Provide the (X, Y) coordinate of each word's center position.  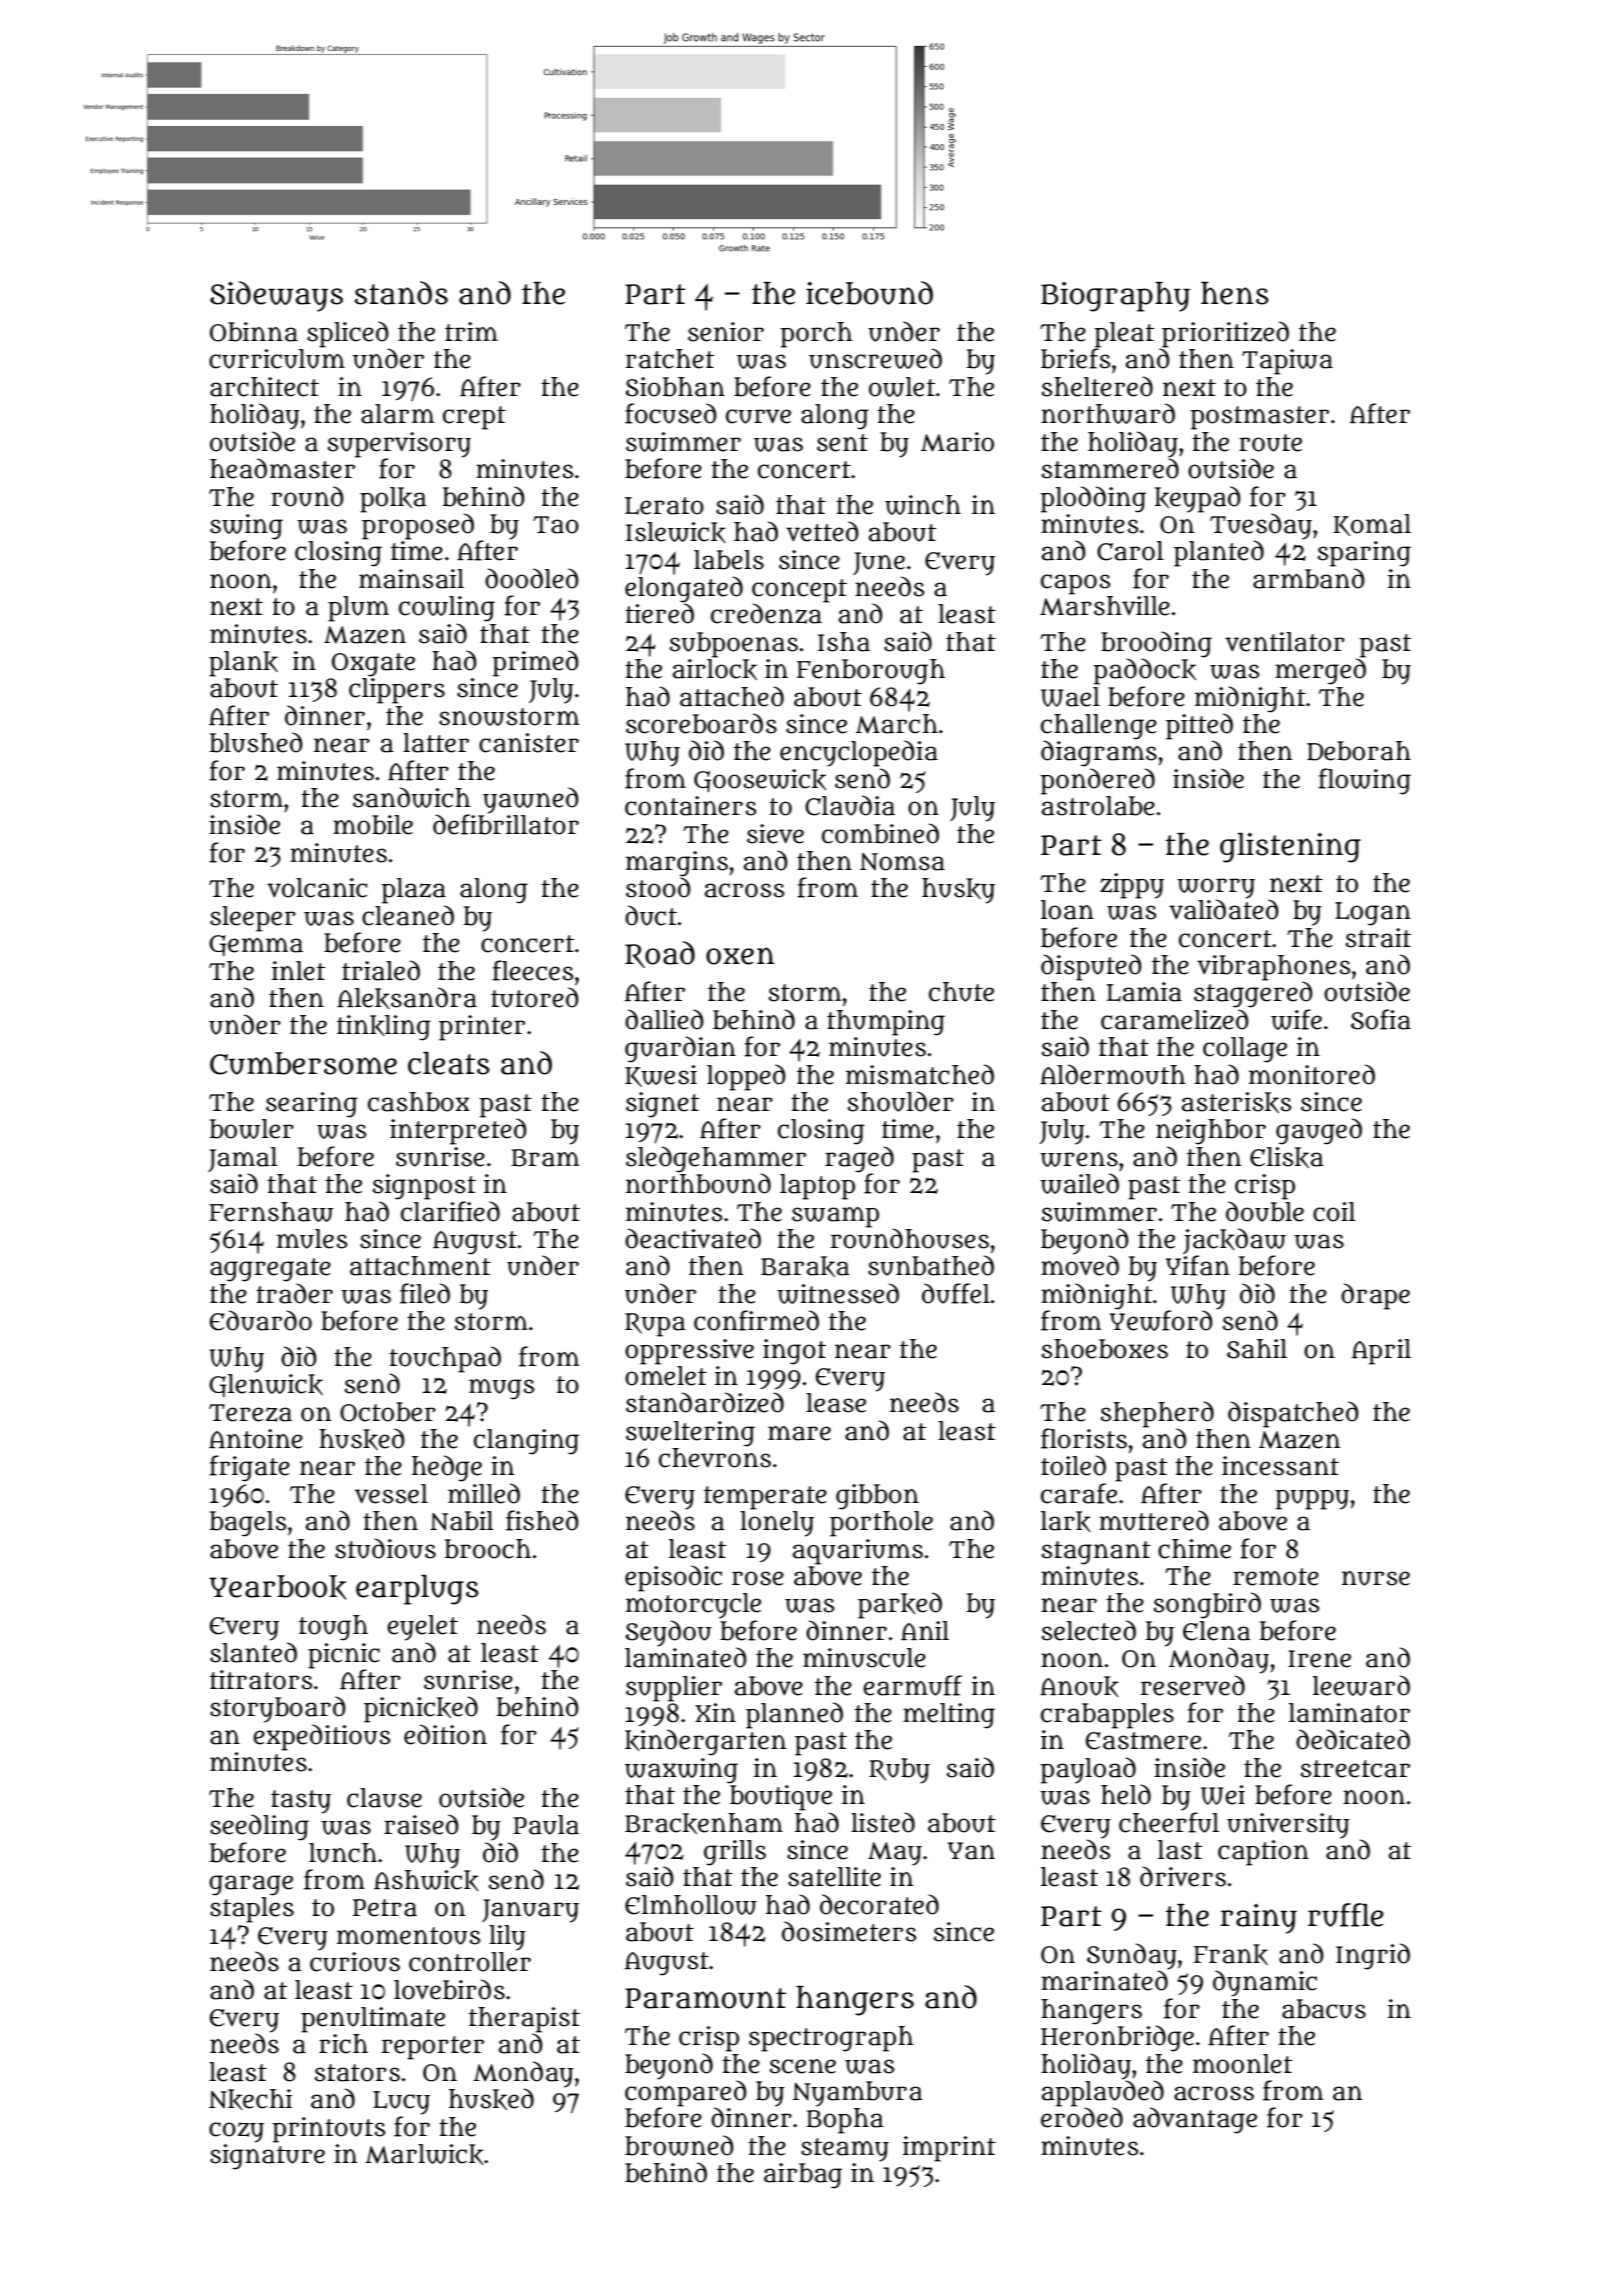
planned (794, 1715)
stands (401, 293)
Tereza (250, 1413)
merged (1320, 671)
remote (1276, 1577)
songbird (1207, 1605)
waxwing (681, 1771)
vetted (822, 531)
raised (421, 1824)
